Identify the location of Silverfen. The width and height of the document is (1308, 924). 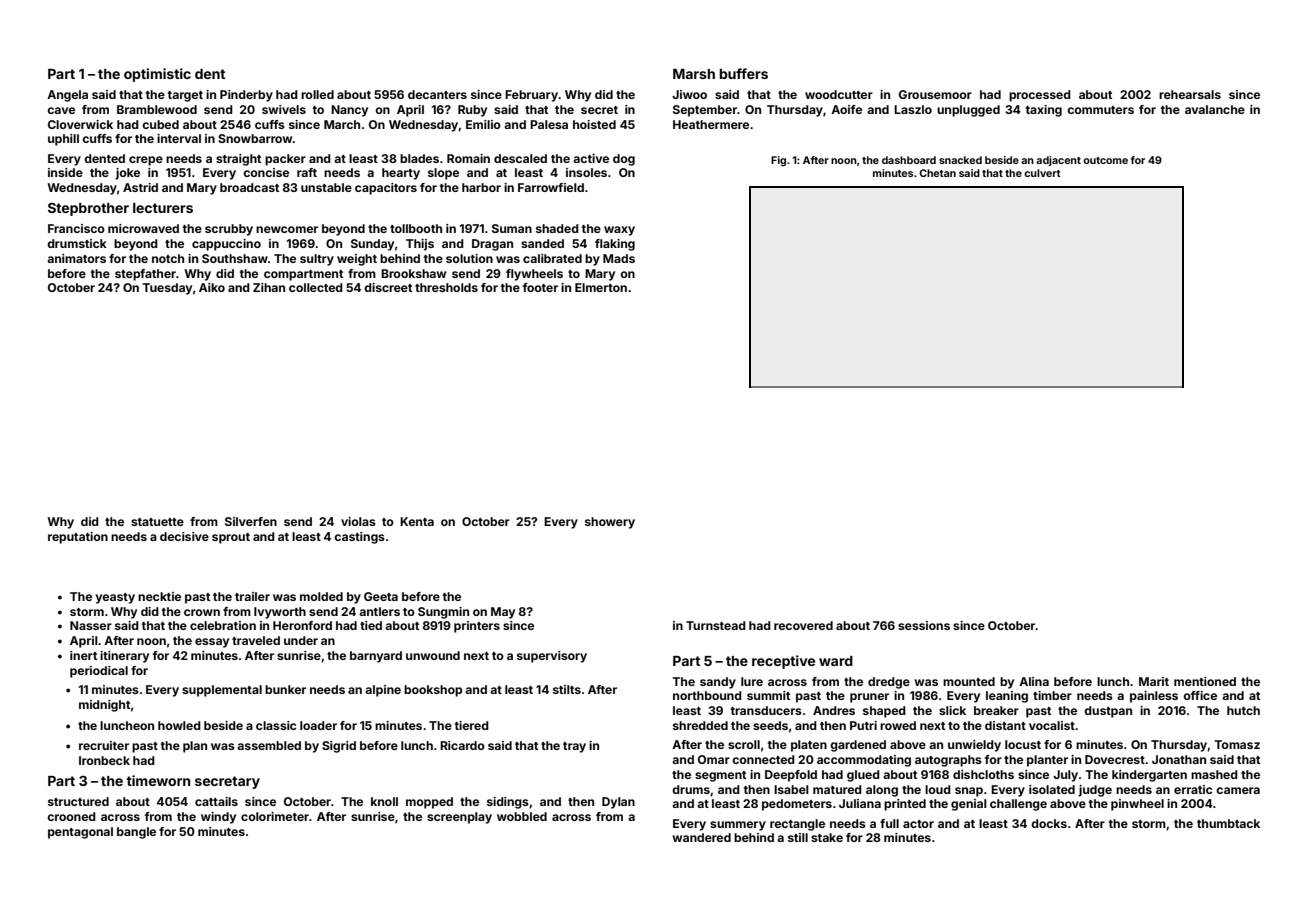
(251, 521).
